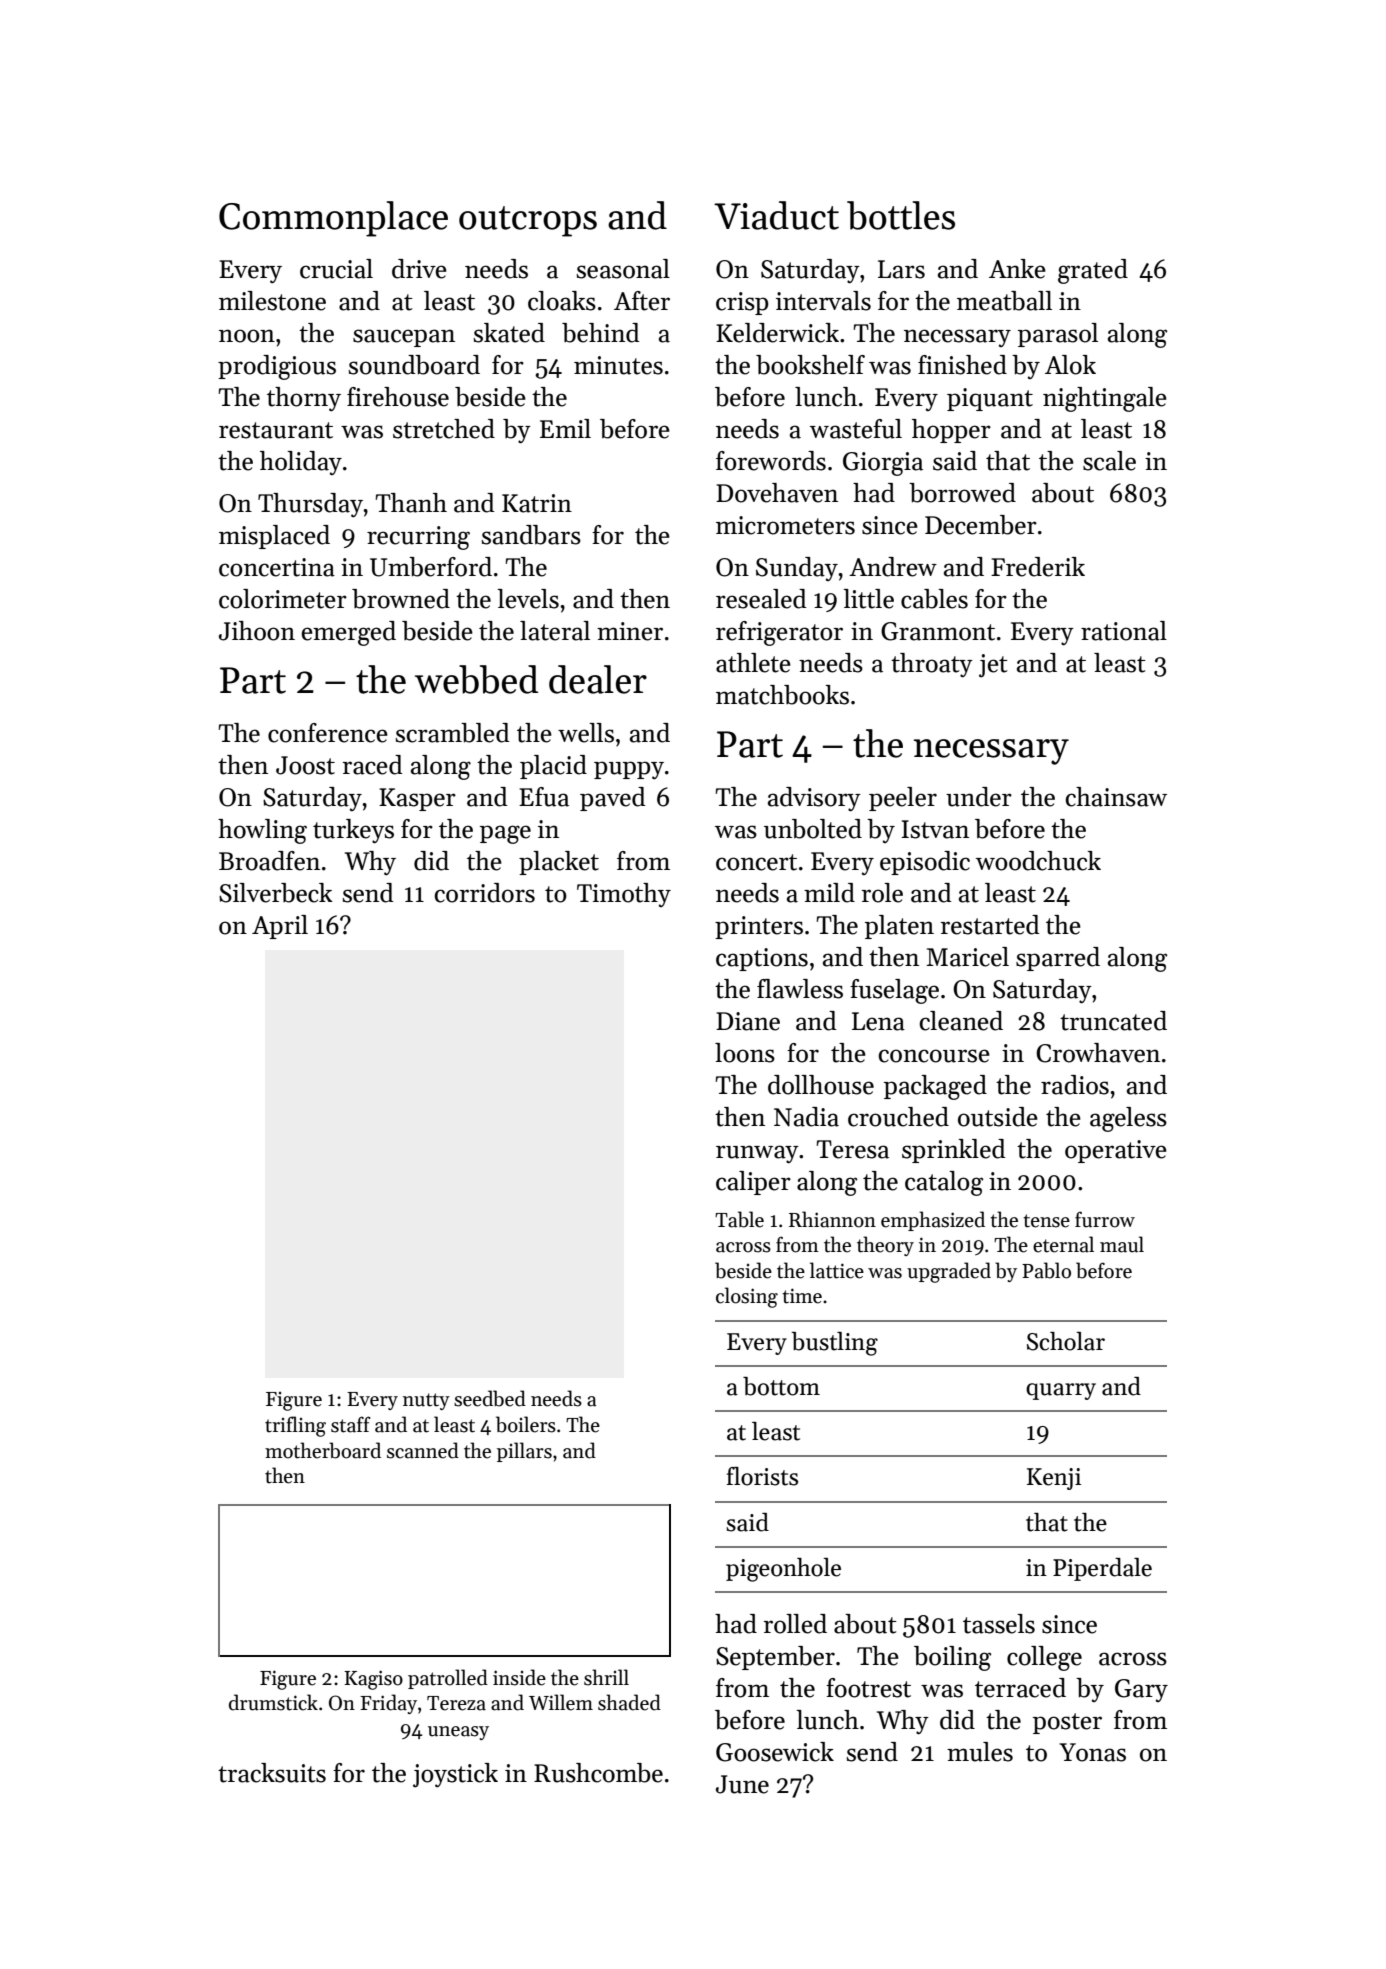 This document has width=1386, height=1969. What do you see at coordinates (1116, 797) in the document?
I see `chainsaw` at bounding box center [1116, 797].
